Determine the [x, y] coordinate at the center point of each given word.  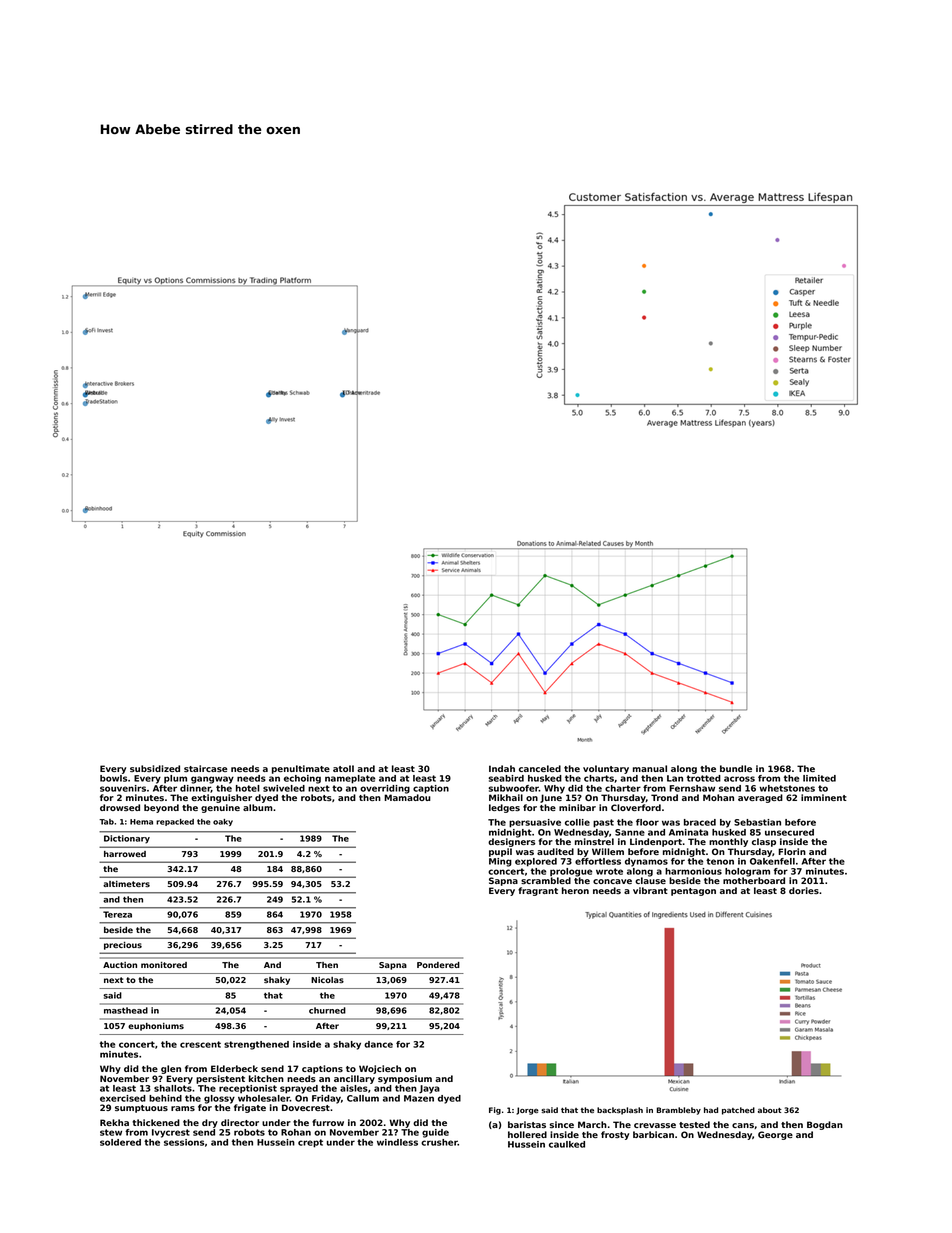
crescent [200, 1044]
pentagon [693, 892]
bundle [736, 768]
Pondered [438, 965]
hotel [248, 788]
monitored [164, 965]
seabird [506, 778]
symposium [405, 1079]
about [770, 1110]
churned [327, 1010]
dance [378, 1044]
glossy [219, 1099]
